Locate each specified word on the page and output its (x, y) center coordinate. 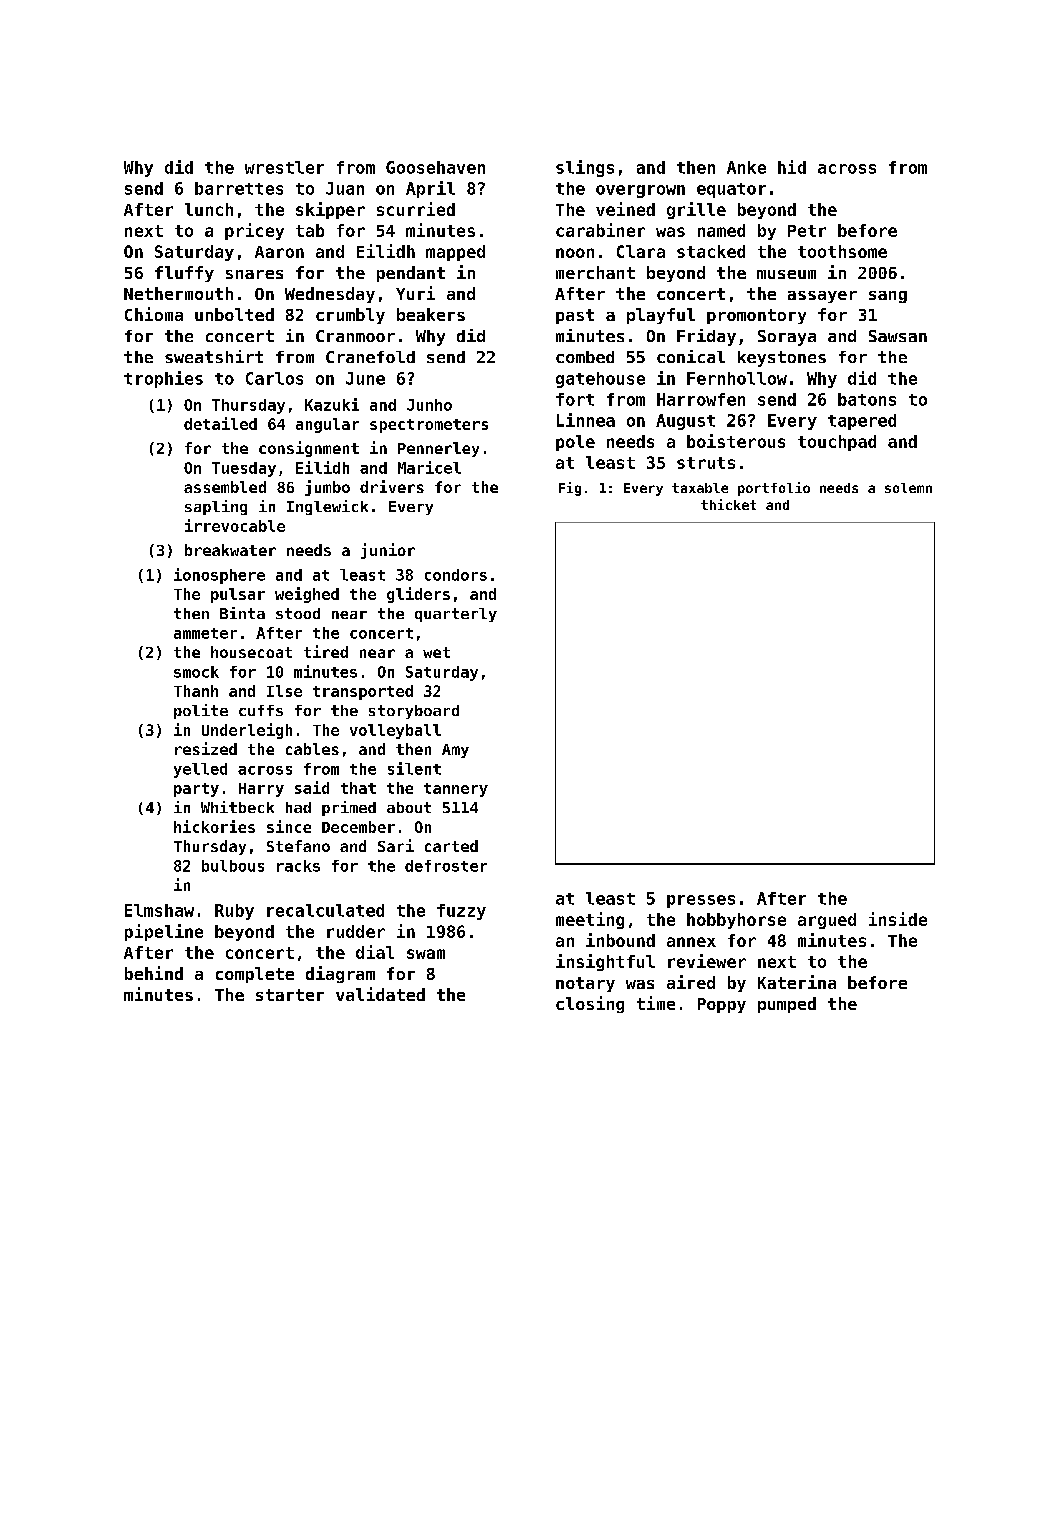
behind (154, 973)
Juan (345, 188)
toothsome (842, 251)
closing (590, 1004)
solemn (908, 488)
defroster (446, 866)
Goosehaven (435, 167)
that (358, 788)
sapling (216, 507)
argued (827, 921)
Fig (570, 489)
